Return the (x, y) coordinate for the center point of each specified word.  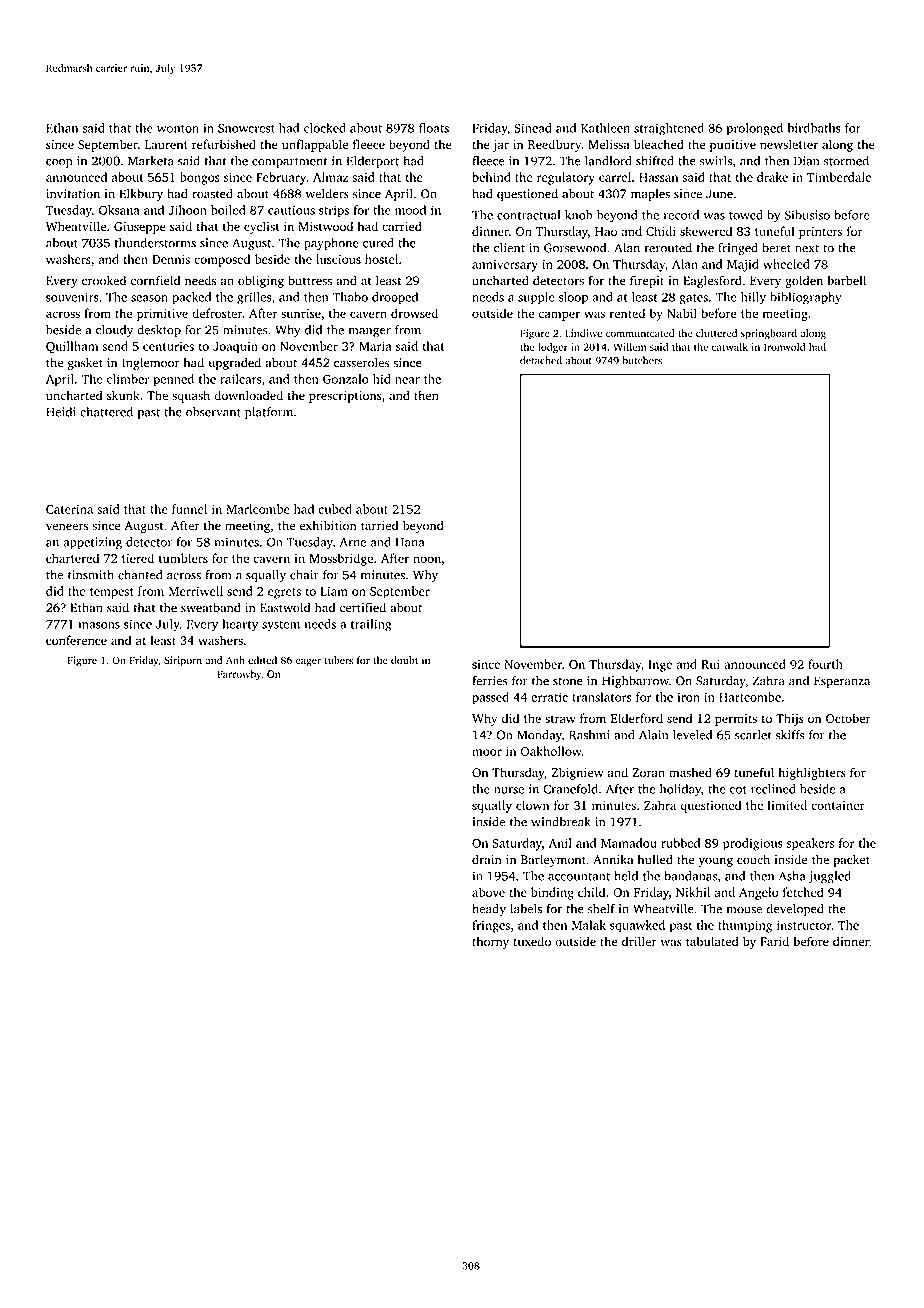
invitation (73, 194)
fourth (825, 664)
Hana (410, 542)
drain (487, 859)
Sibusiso (807, 215)
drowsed (414, 313)
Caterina (69, 509)
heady (489, 910)
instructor (804, 925)
